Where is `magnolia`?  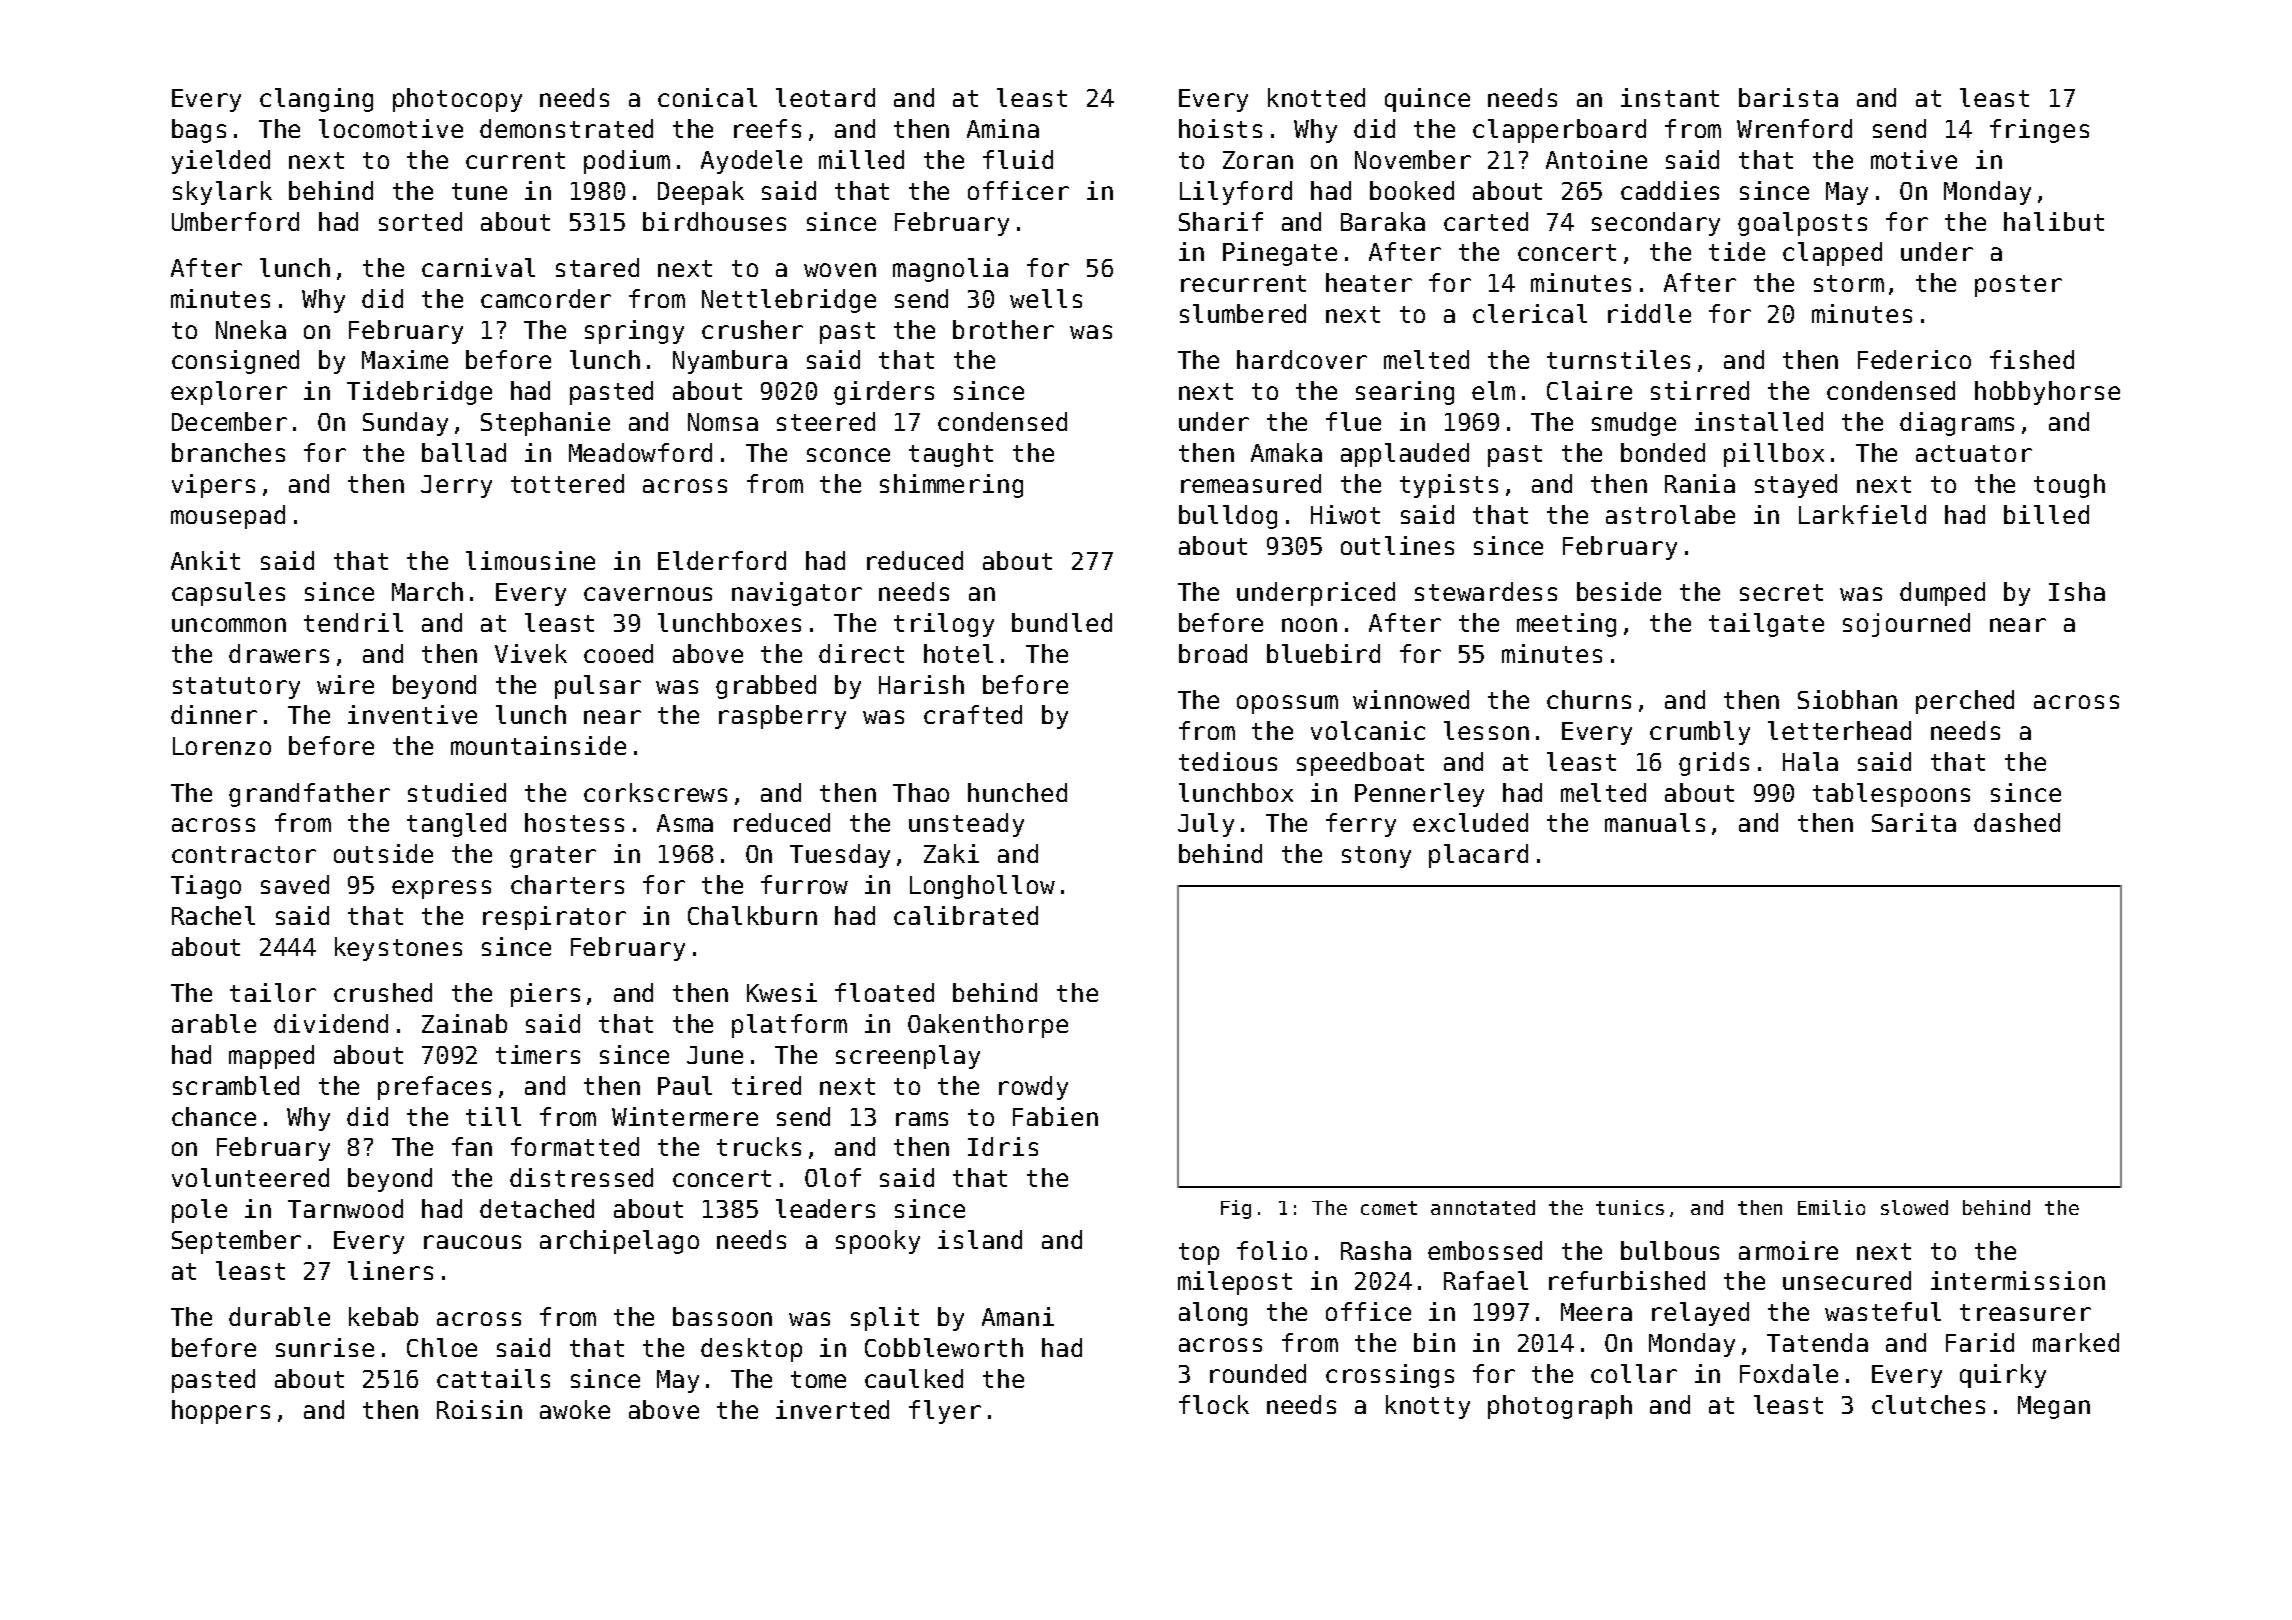
magnolia is located at coordinates (950, 270).
